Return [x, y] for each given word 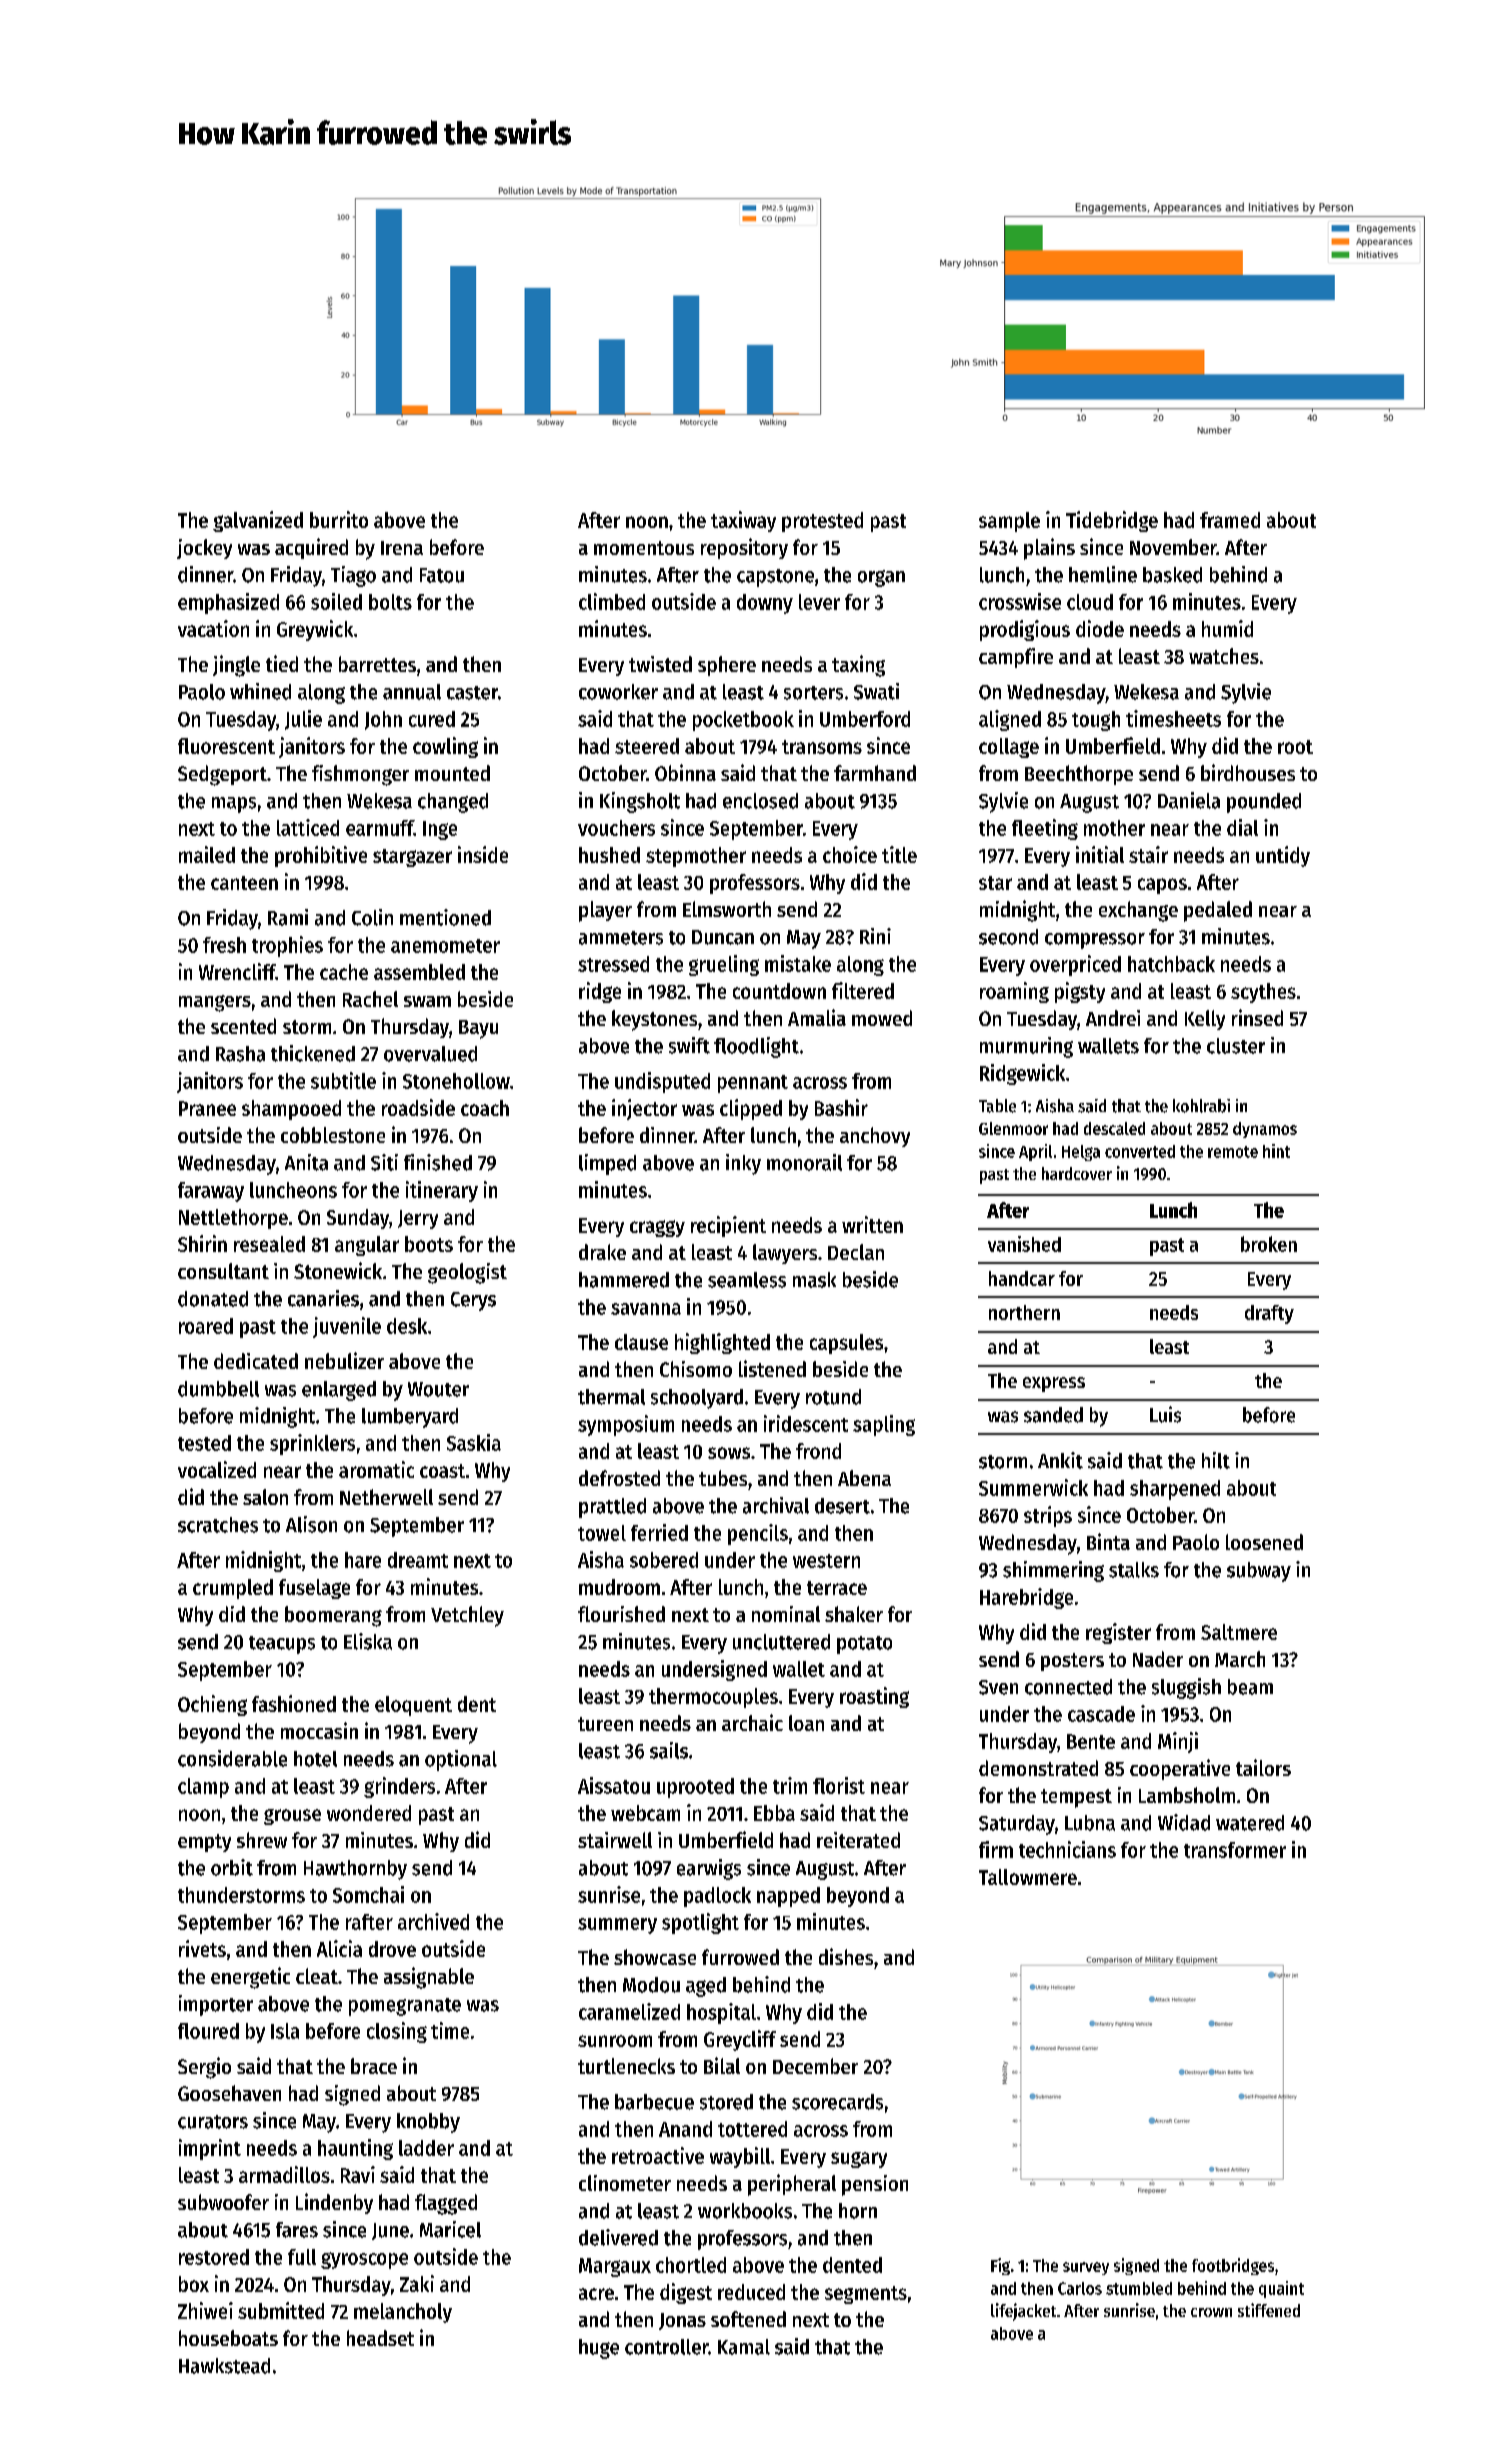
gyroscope [364, 2260]
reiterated [858, 1840]
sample [1009, 522]
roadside [418, 1107]
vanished [1024, 1244]
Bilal [722, 2065]
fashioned [294, 1703]
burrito [339, 519]
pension [875, 2185]
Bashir [841, 1107]
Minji [1178, 1742]
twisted [660, 664]
